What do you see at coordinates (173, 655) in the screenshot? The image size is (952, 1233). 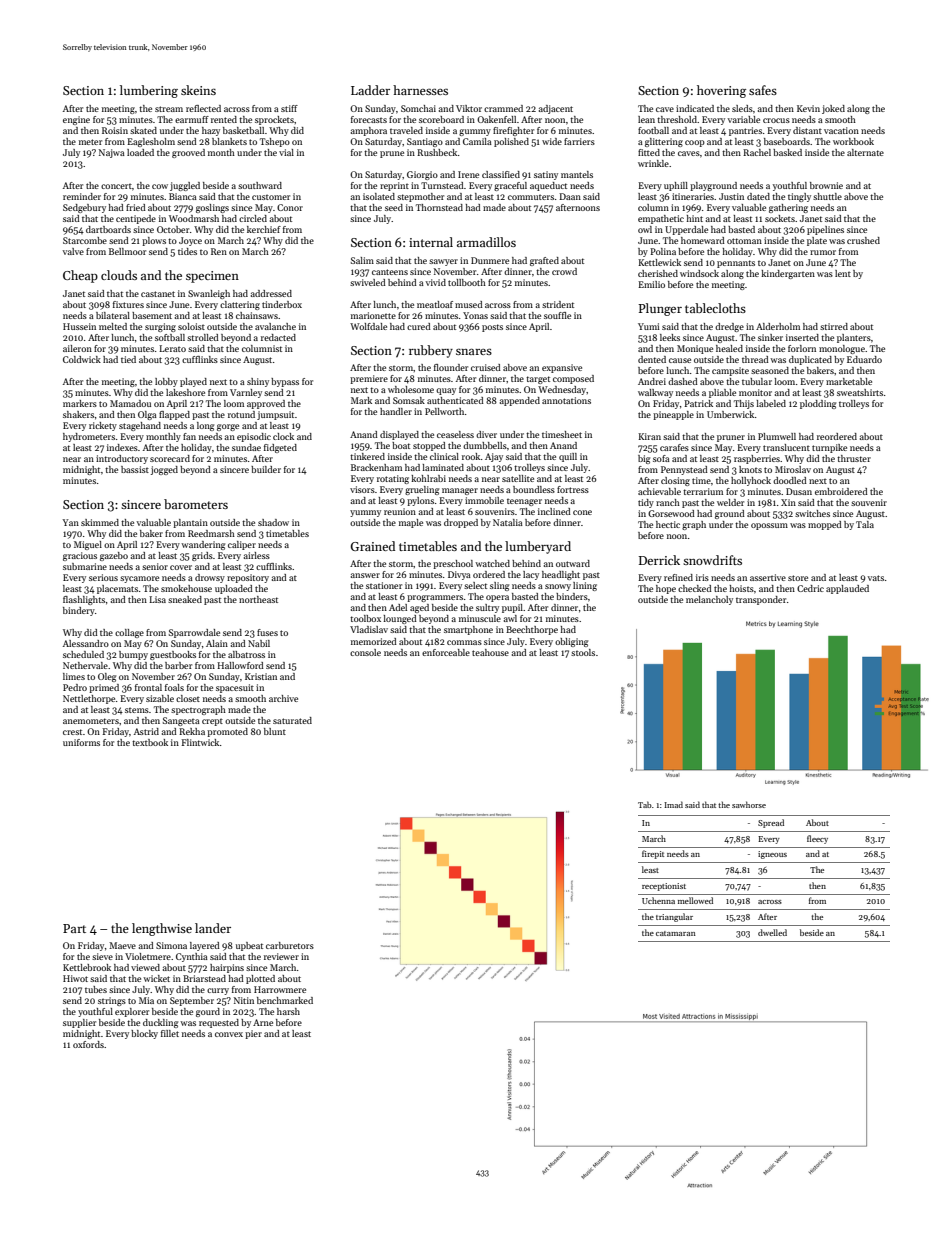 I see `guestbooks` at bounding box center [173, 655].
